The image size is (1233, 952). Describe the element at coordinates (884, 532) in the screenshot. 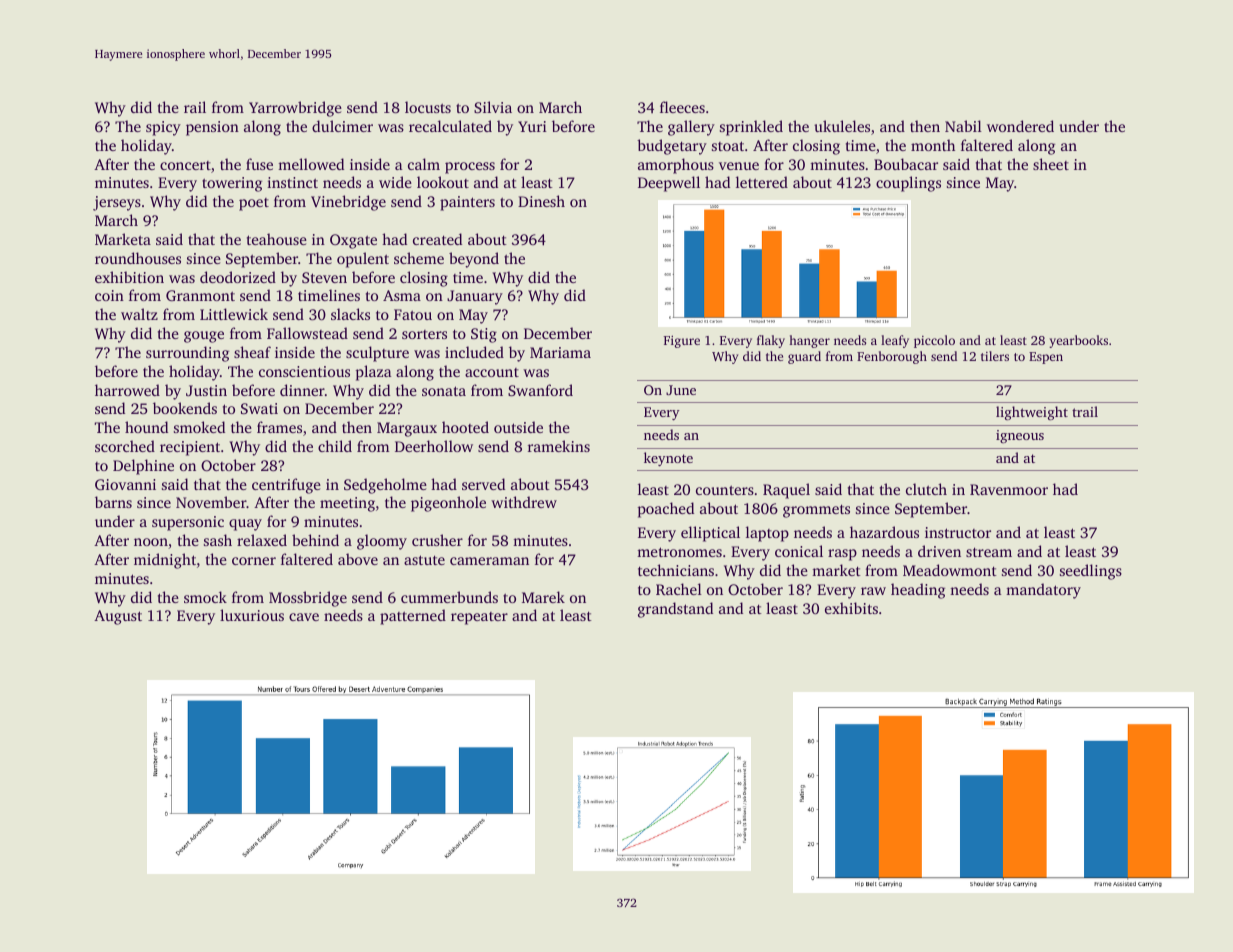

I see `hazardous` at that location.
